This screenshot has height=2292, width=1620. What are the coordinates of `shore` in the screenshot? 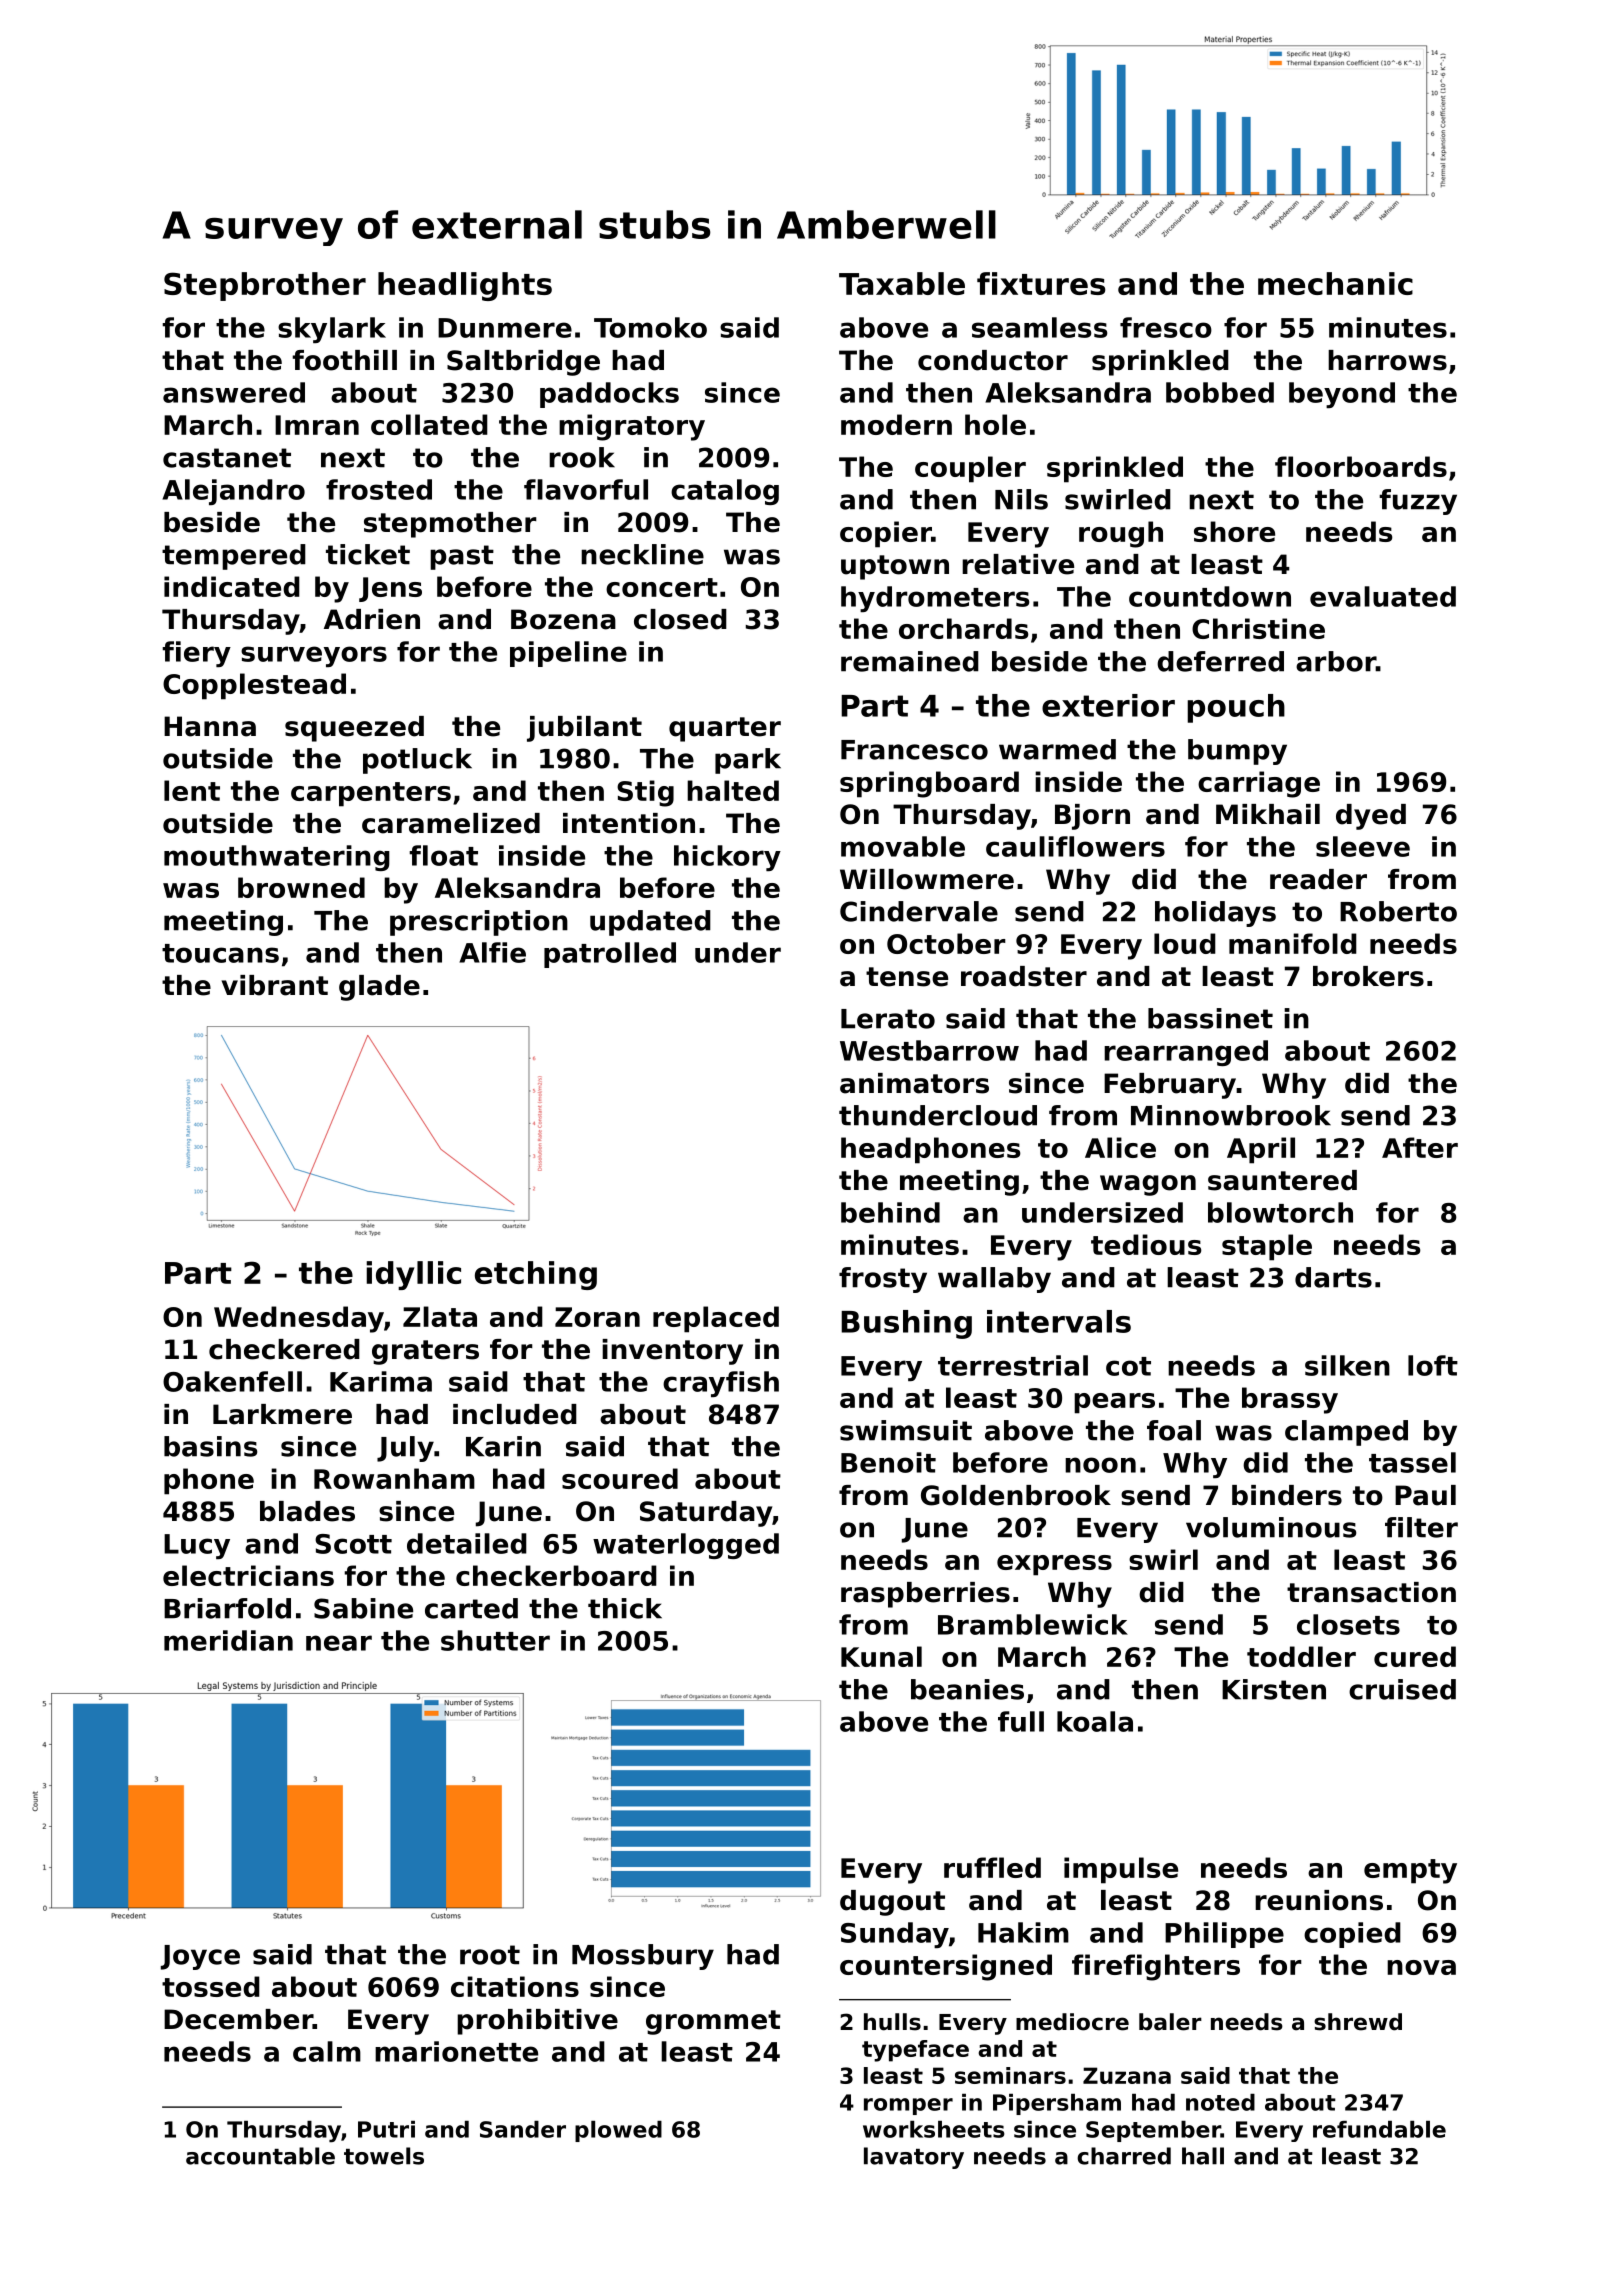 It's located at (1234, 531).
